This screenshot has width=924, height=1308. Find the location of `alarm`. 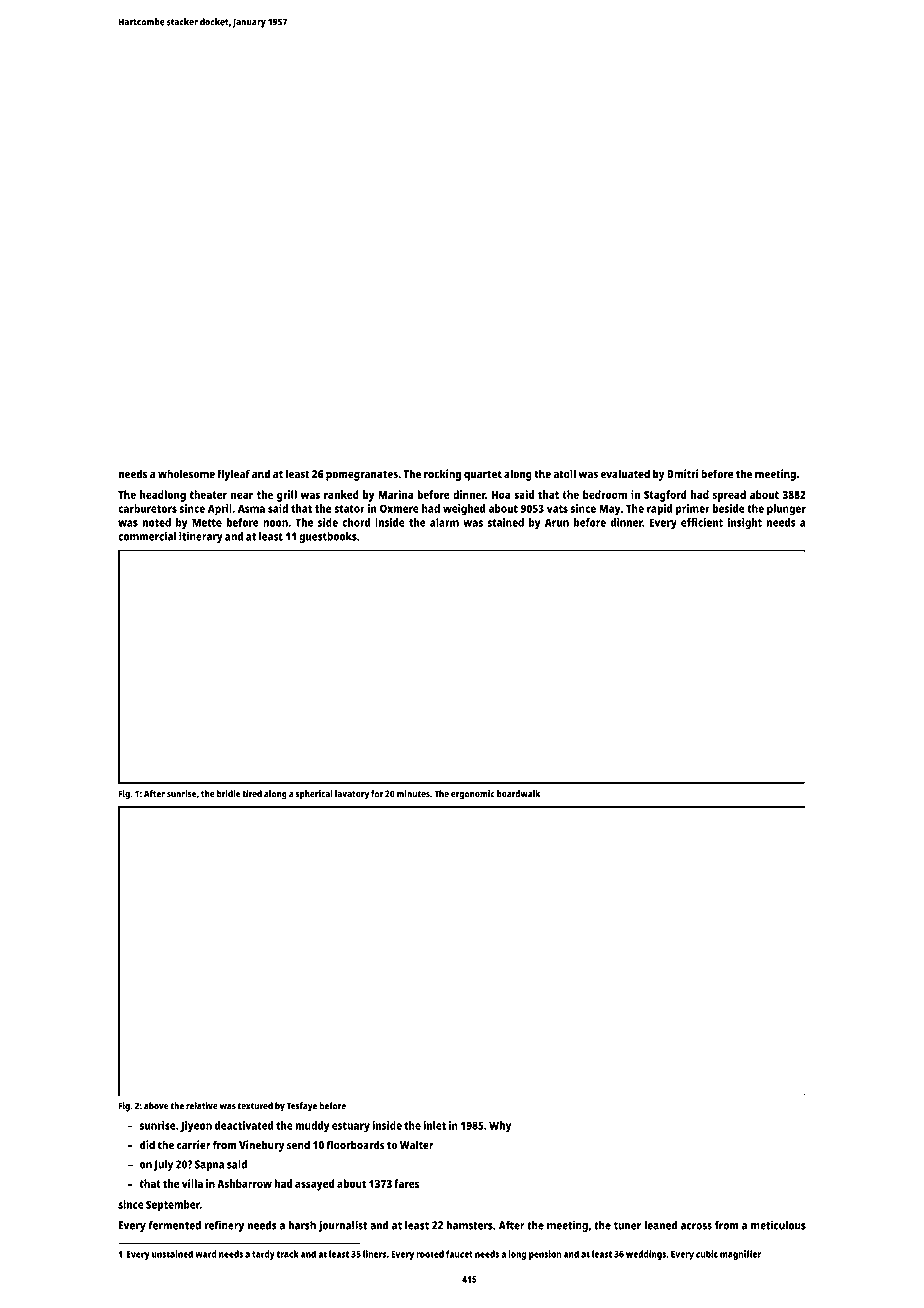

alarm is located at coordinates (444, 522).
